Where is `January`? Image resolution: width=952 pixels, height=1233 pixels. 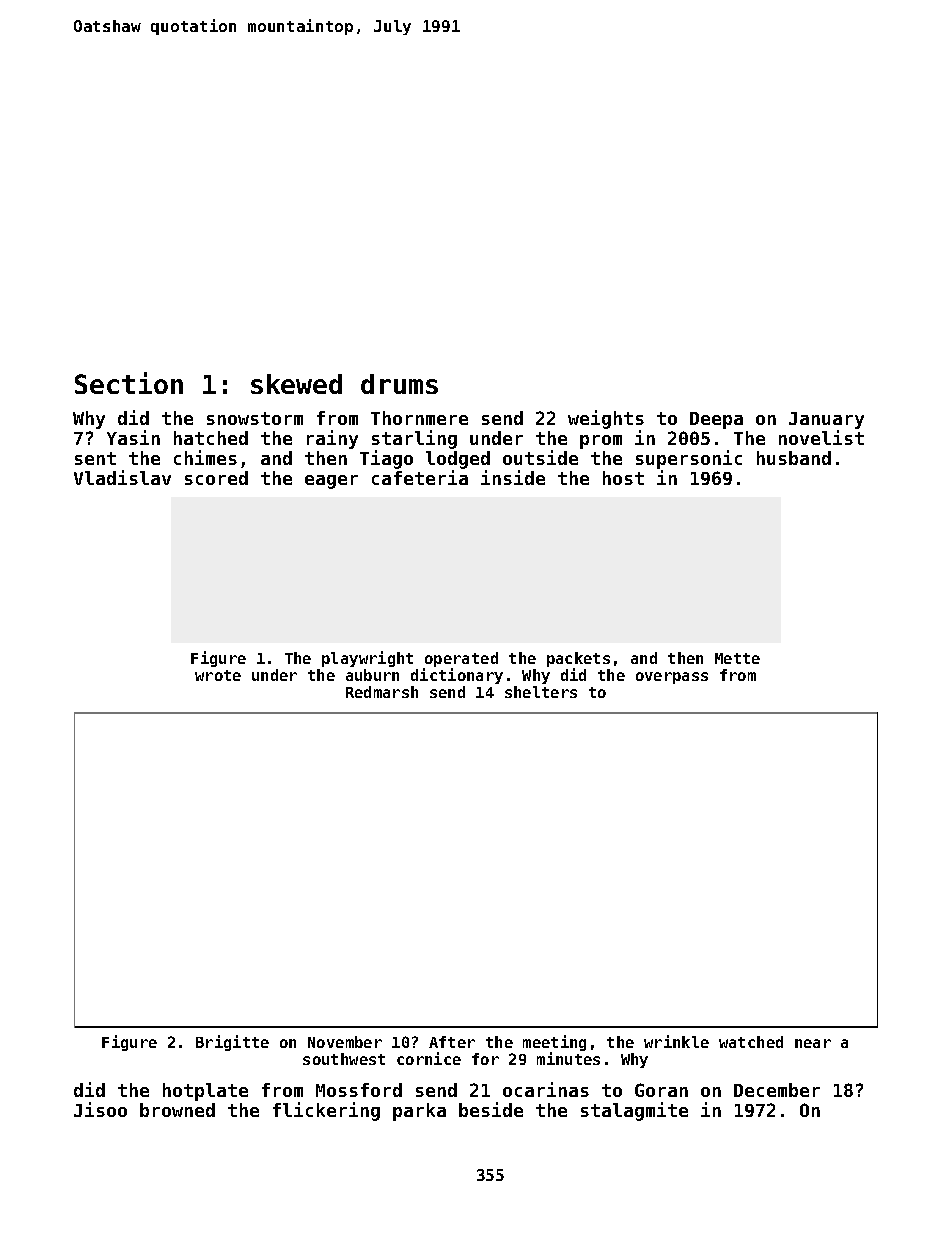
January is located at coordinates (826, 420).
